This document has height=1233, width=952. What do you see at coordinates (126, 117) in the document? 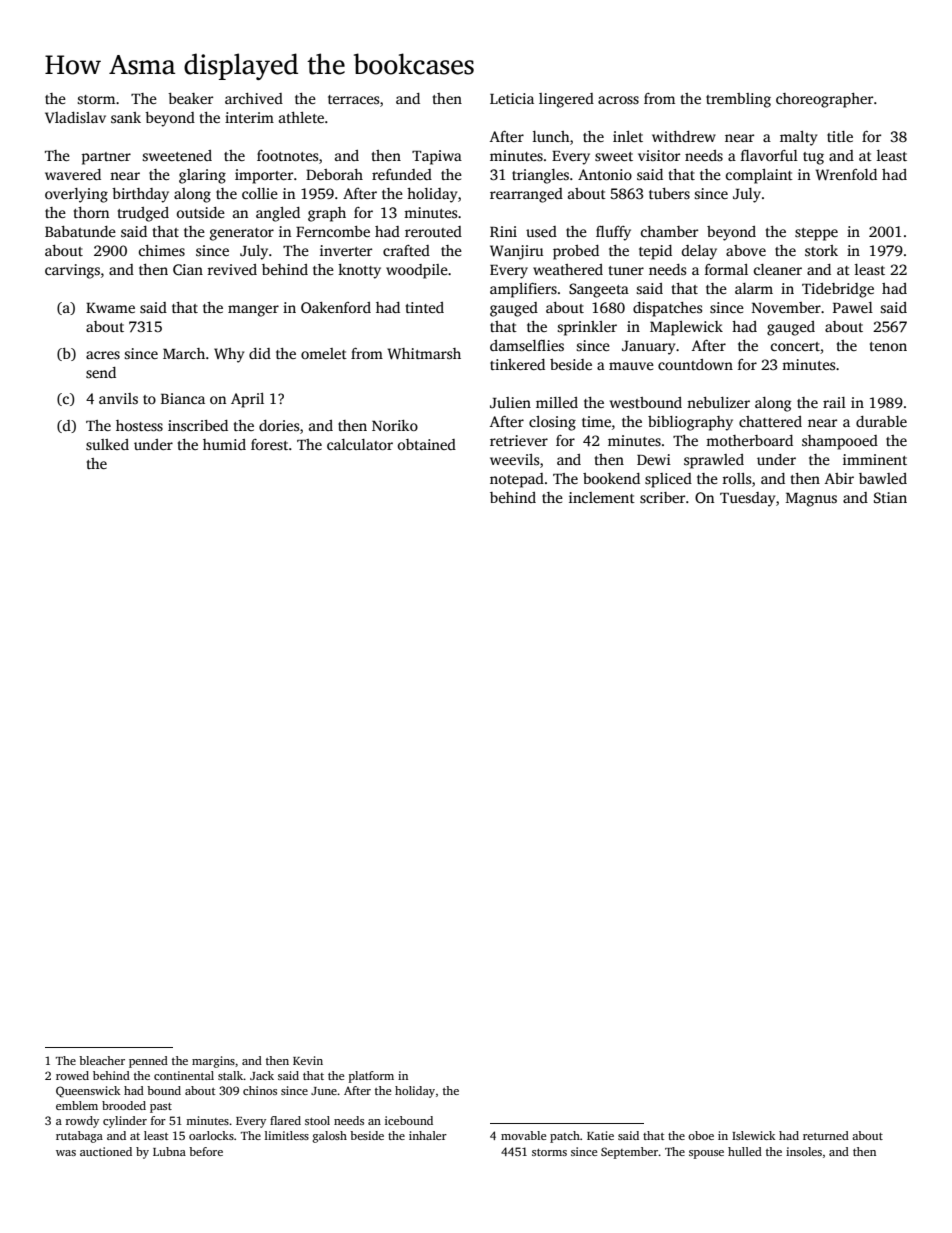
I see `sank` at bounding box center [126, 117].
